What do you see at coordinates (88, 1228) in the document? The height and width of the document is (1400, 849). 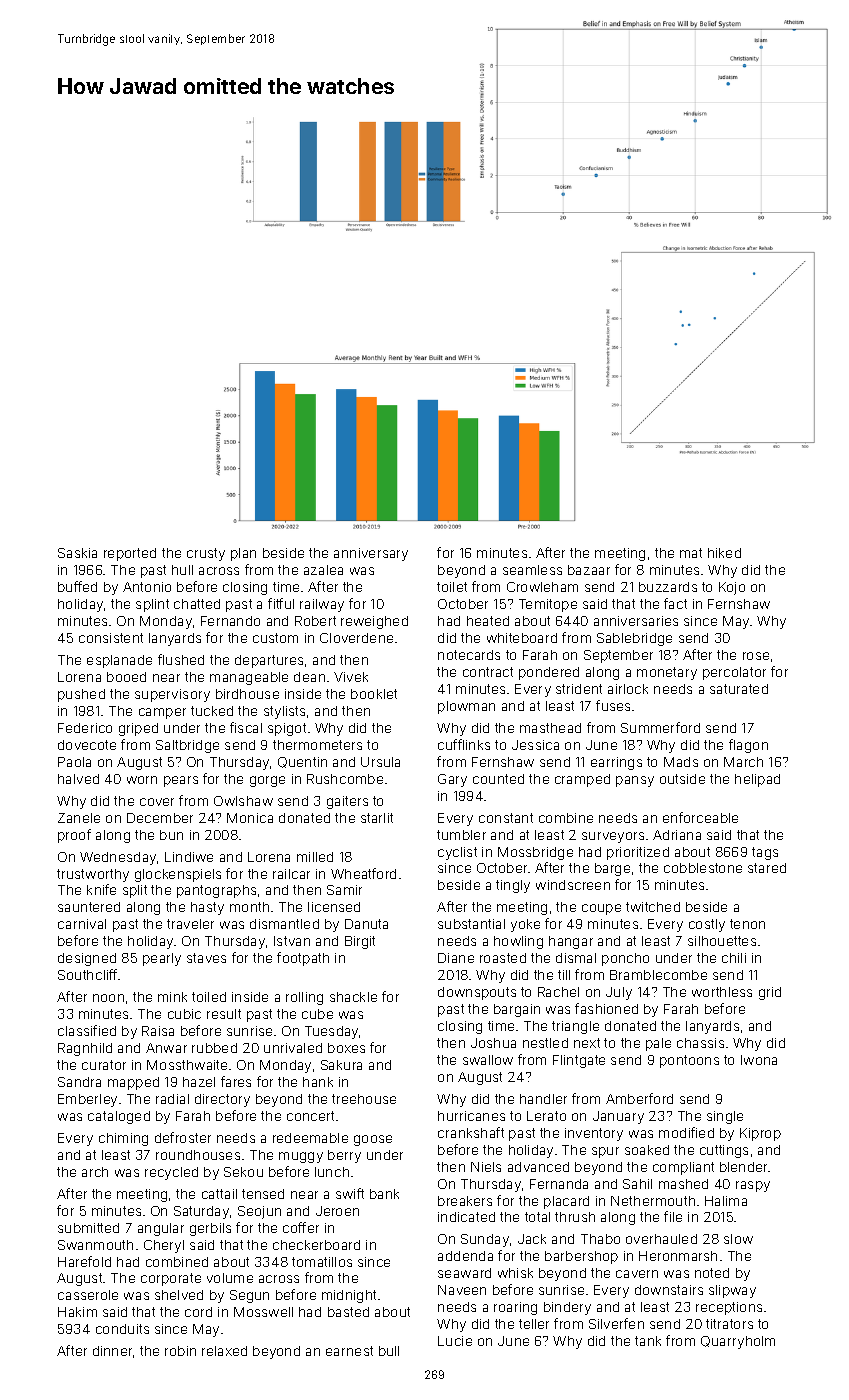 I see `submitted` at bounding box center [88, 1228].
